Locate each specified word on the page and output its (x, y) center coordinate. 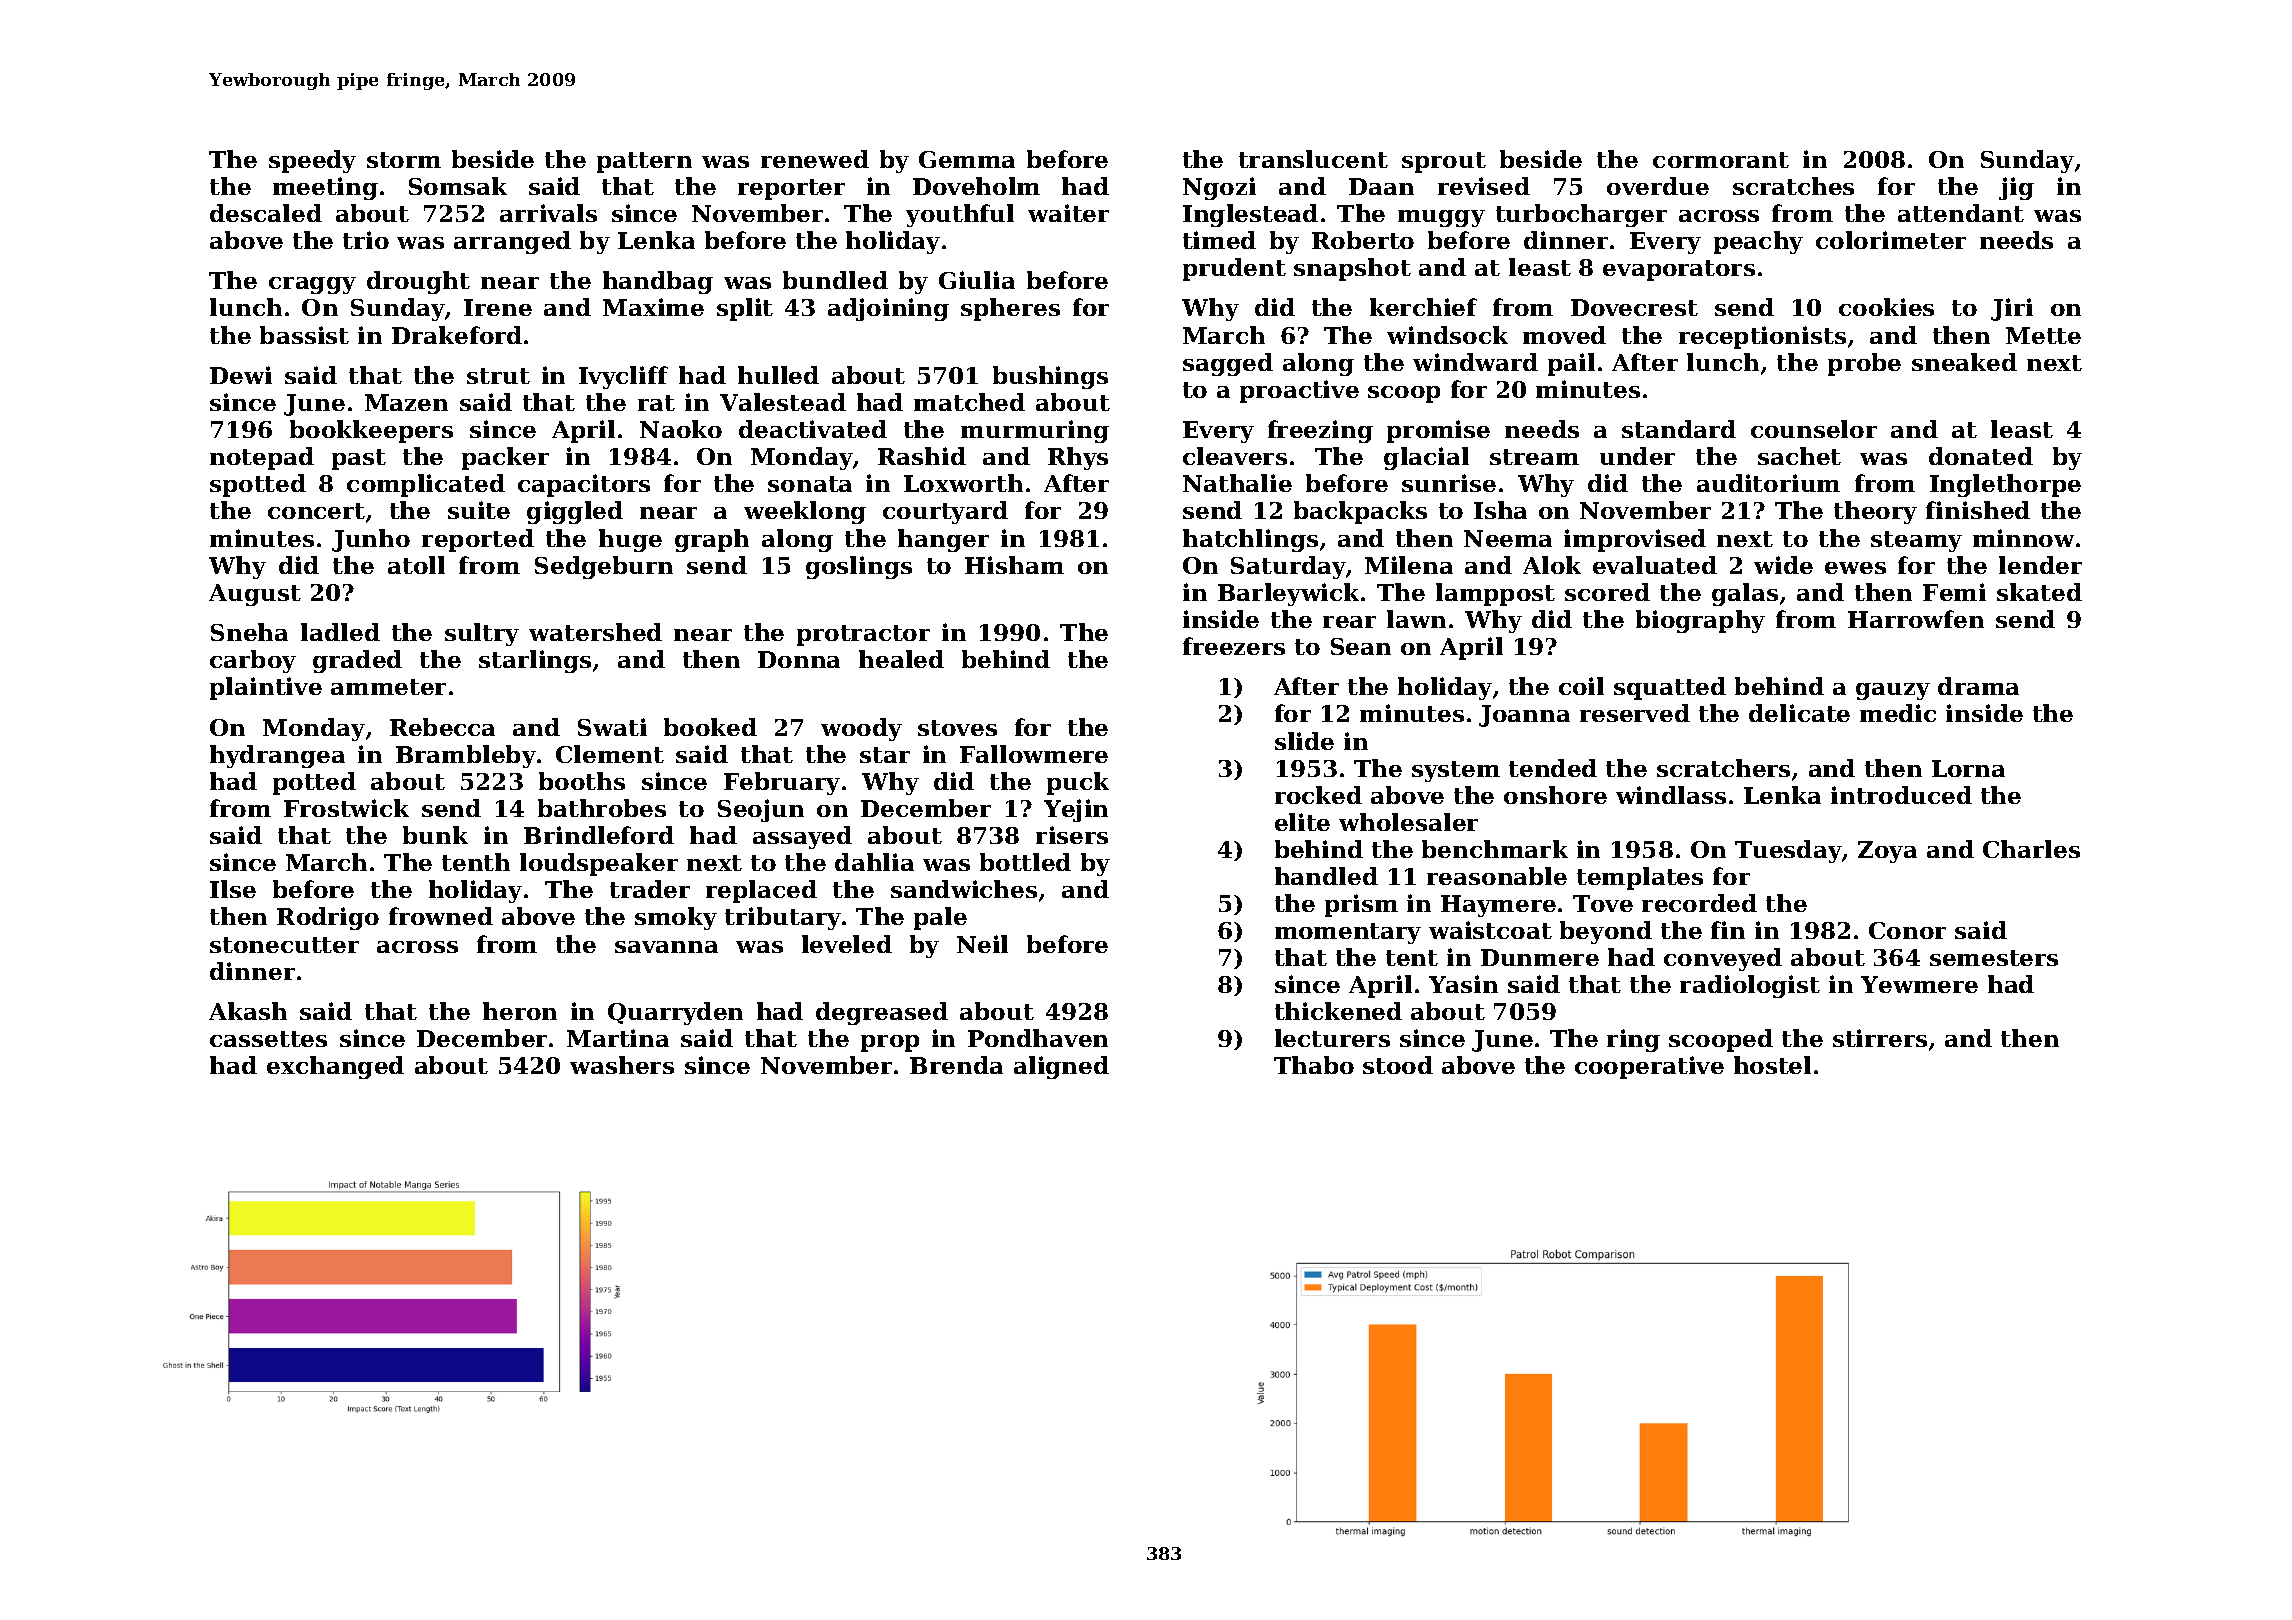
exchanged (335, 1067)
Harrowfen (1916, 619)
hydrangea (277, 756)
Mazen (406, 402)
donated (1981, 456)
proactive (1299, 391)
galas (1745, 594)
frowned (441, 916)
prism (1361, 905)
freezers (1234, 646)
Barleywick (1288, 594)
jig (2016, 188)
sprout (1444, 162)
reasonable (1497, 876)
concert (316, 511)
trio (366, 240)
